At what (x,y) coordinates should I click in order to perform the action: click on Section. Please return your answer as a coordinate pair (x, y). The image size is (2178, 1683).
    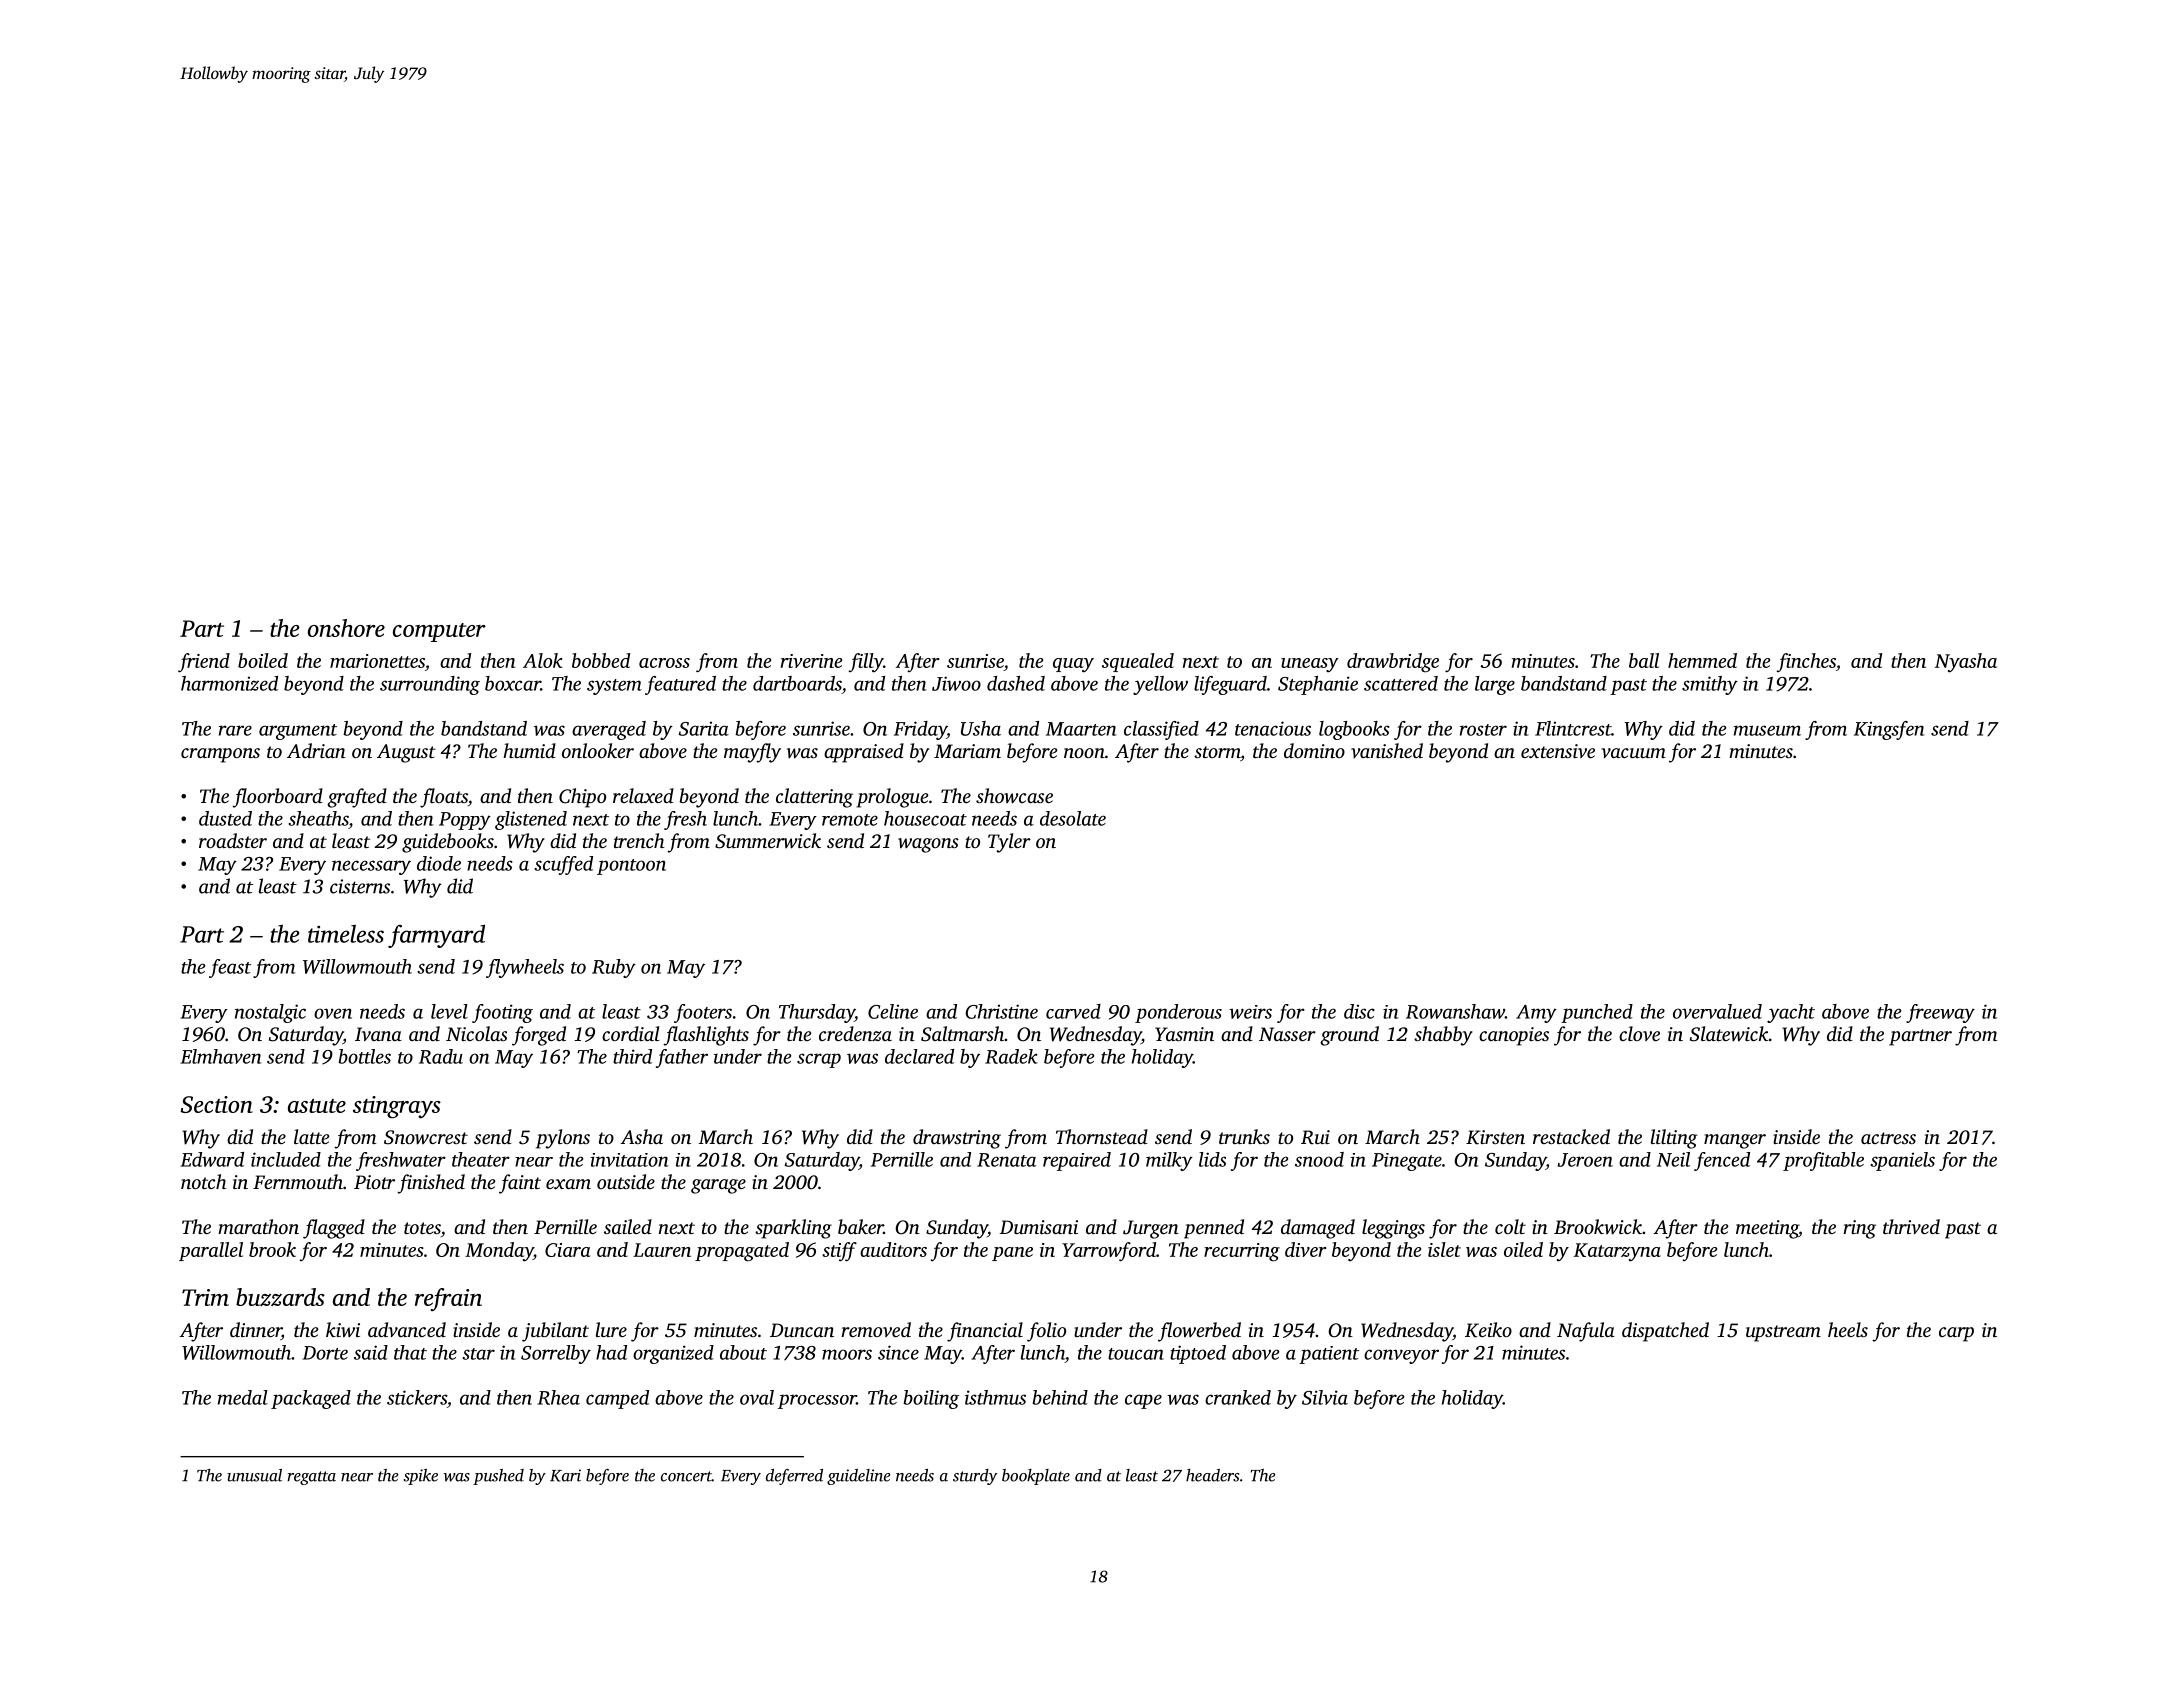
    Looking at the image, I should click on (216, 1104).
